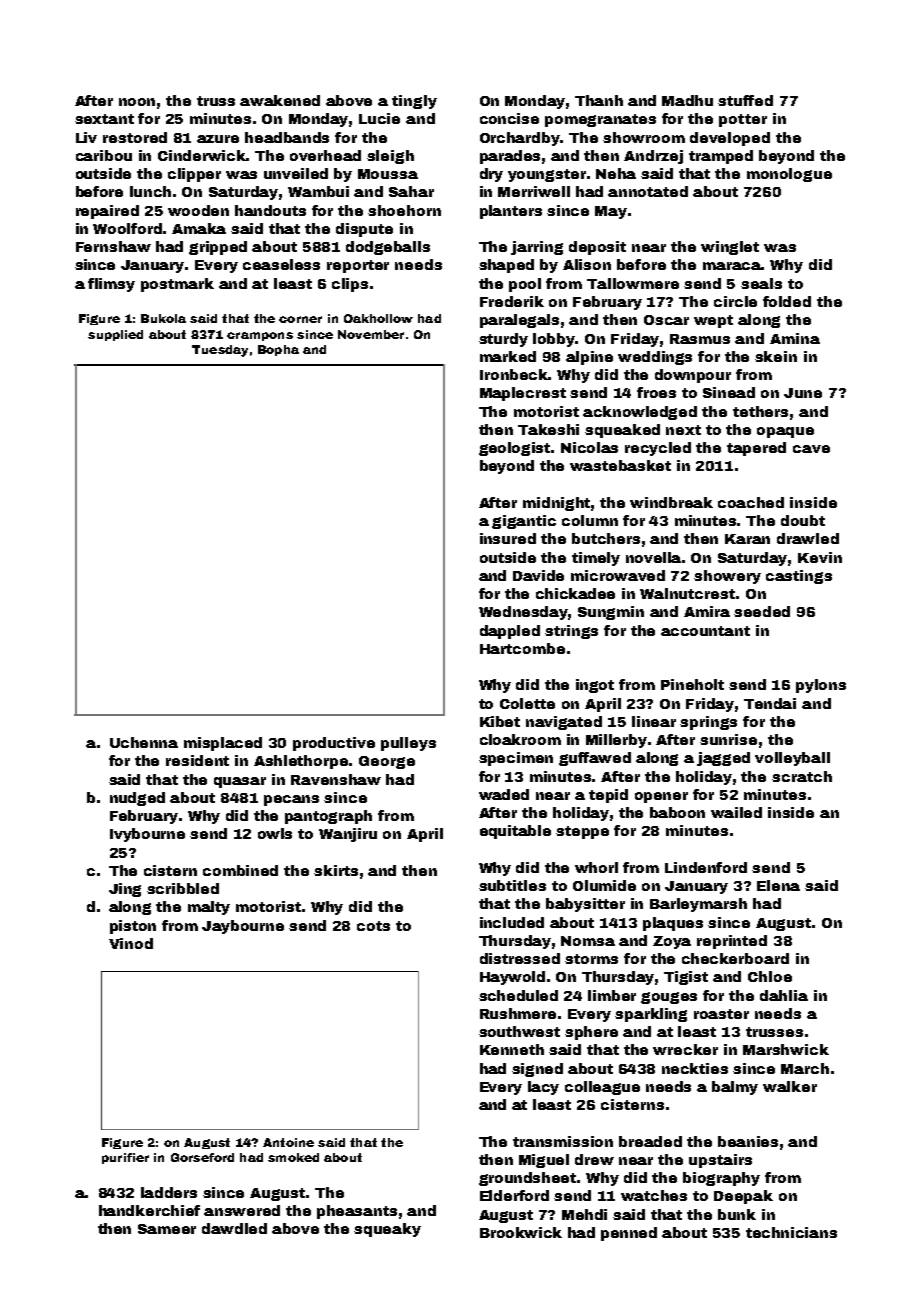 The image size is (924, 1308). I want to click on resident, so click(197, 760).
